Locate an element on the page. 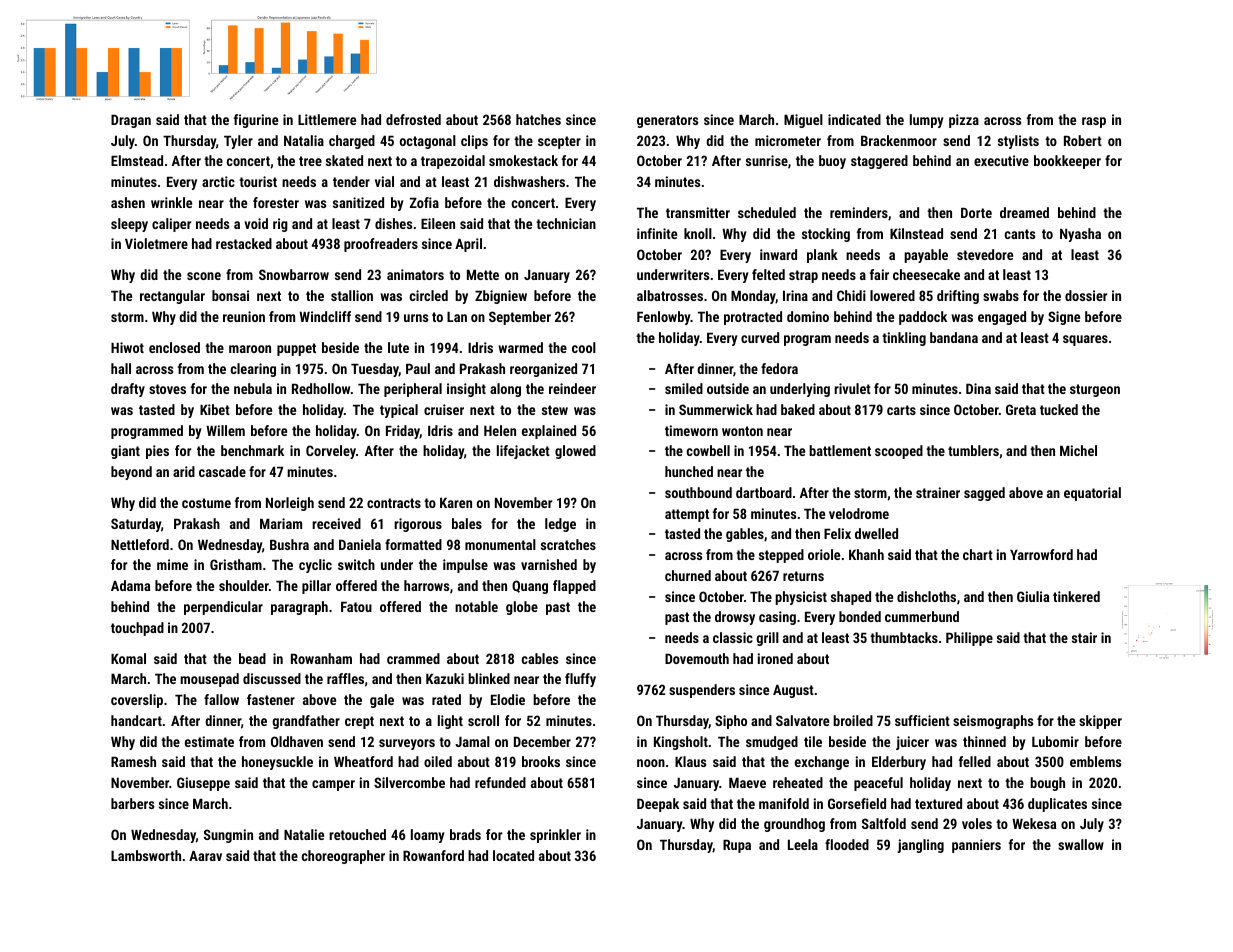  brads is located at coordinates (465, 834).
